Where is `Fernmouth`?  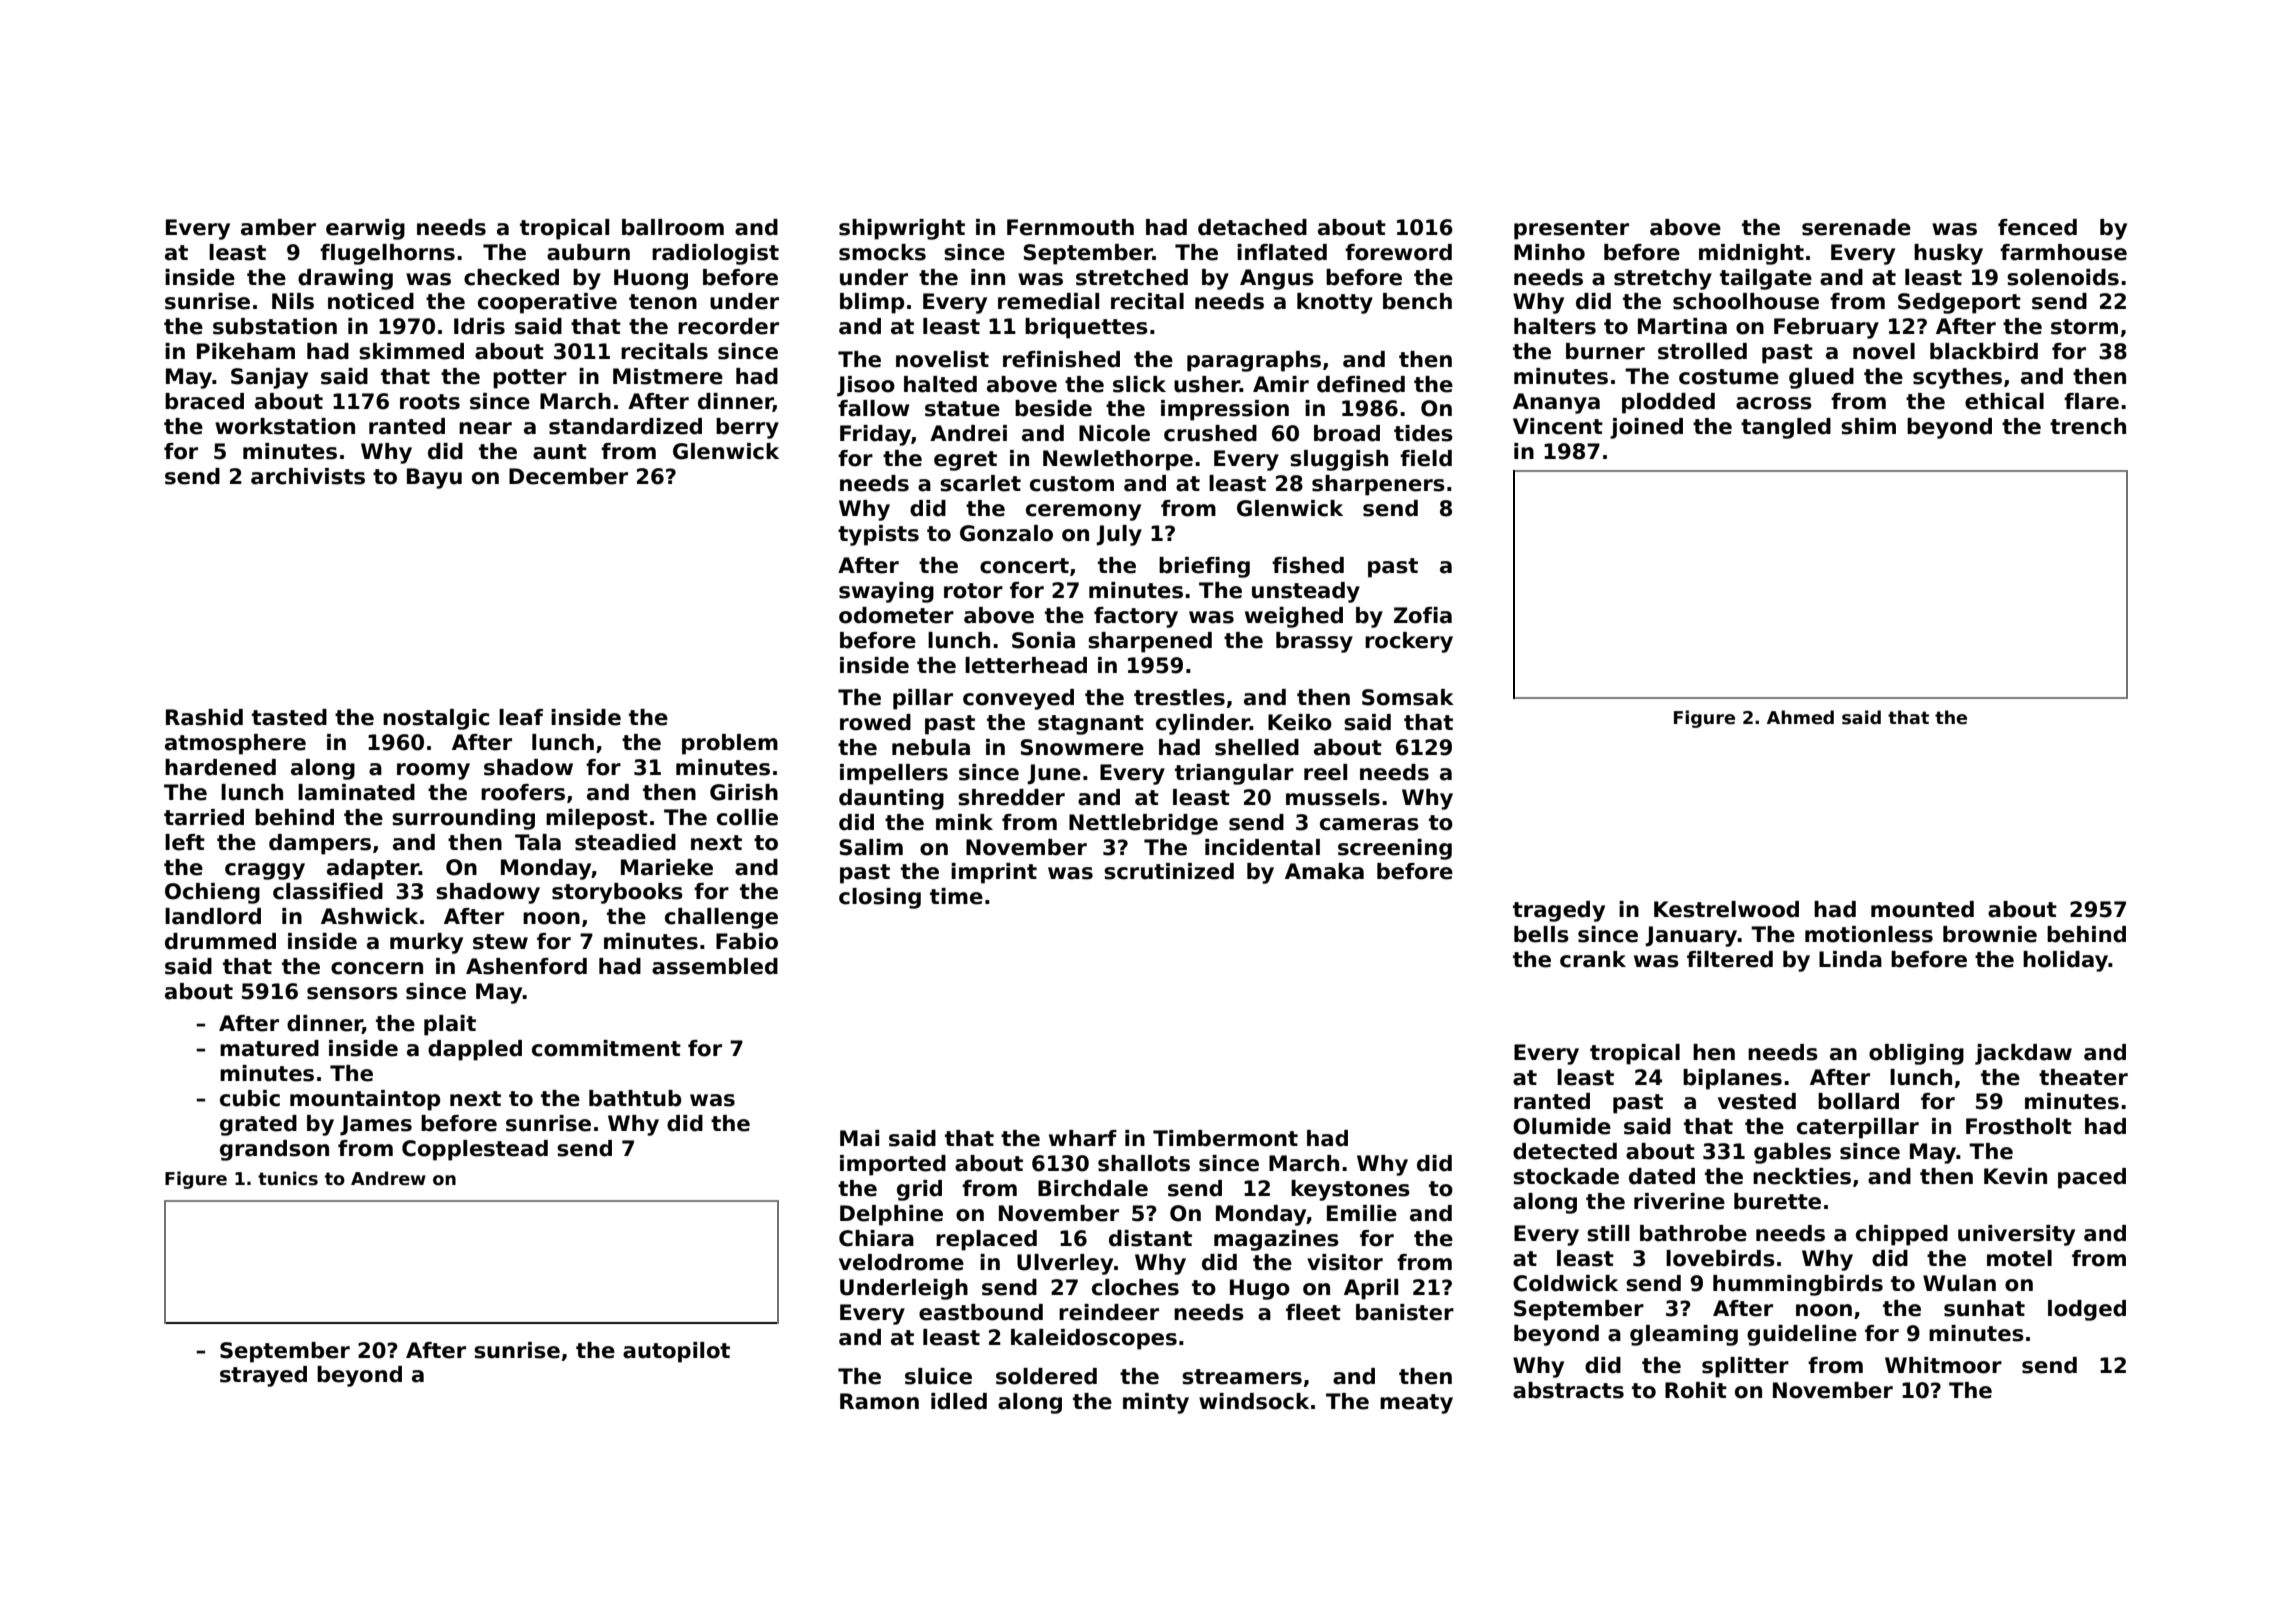 Fernmouth is located at coordinates (1070, 227).
